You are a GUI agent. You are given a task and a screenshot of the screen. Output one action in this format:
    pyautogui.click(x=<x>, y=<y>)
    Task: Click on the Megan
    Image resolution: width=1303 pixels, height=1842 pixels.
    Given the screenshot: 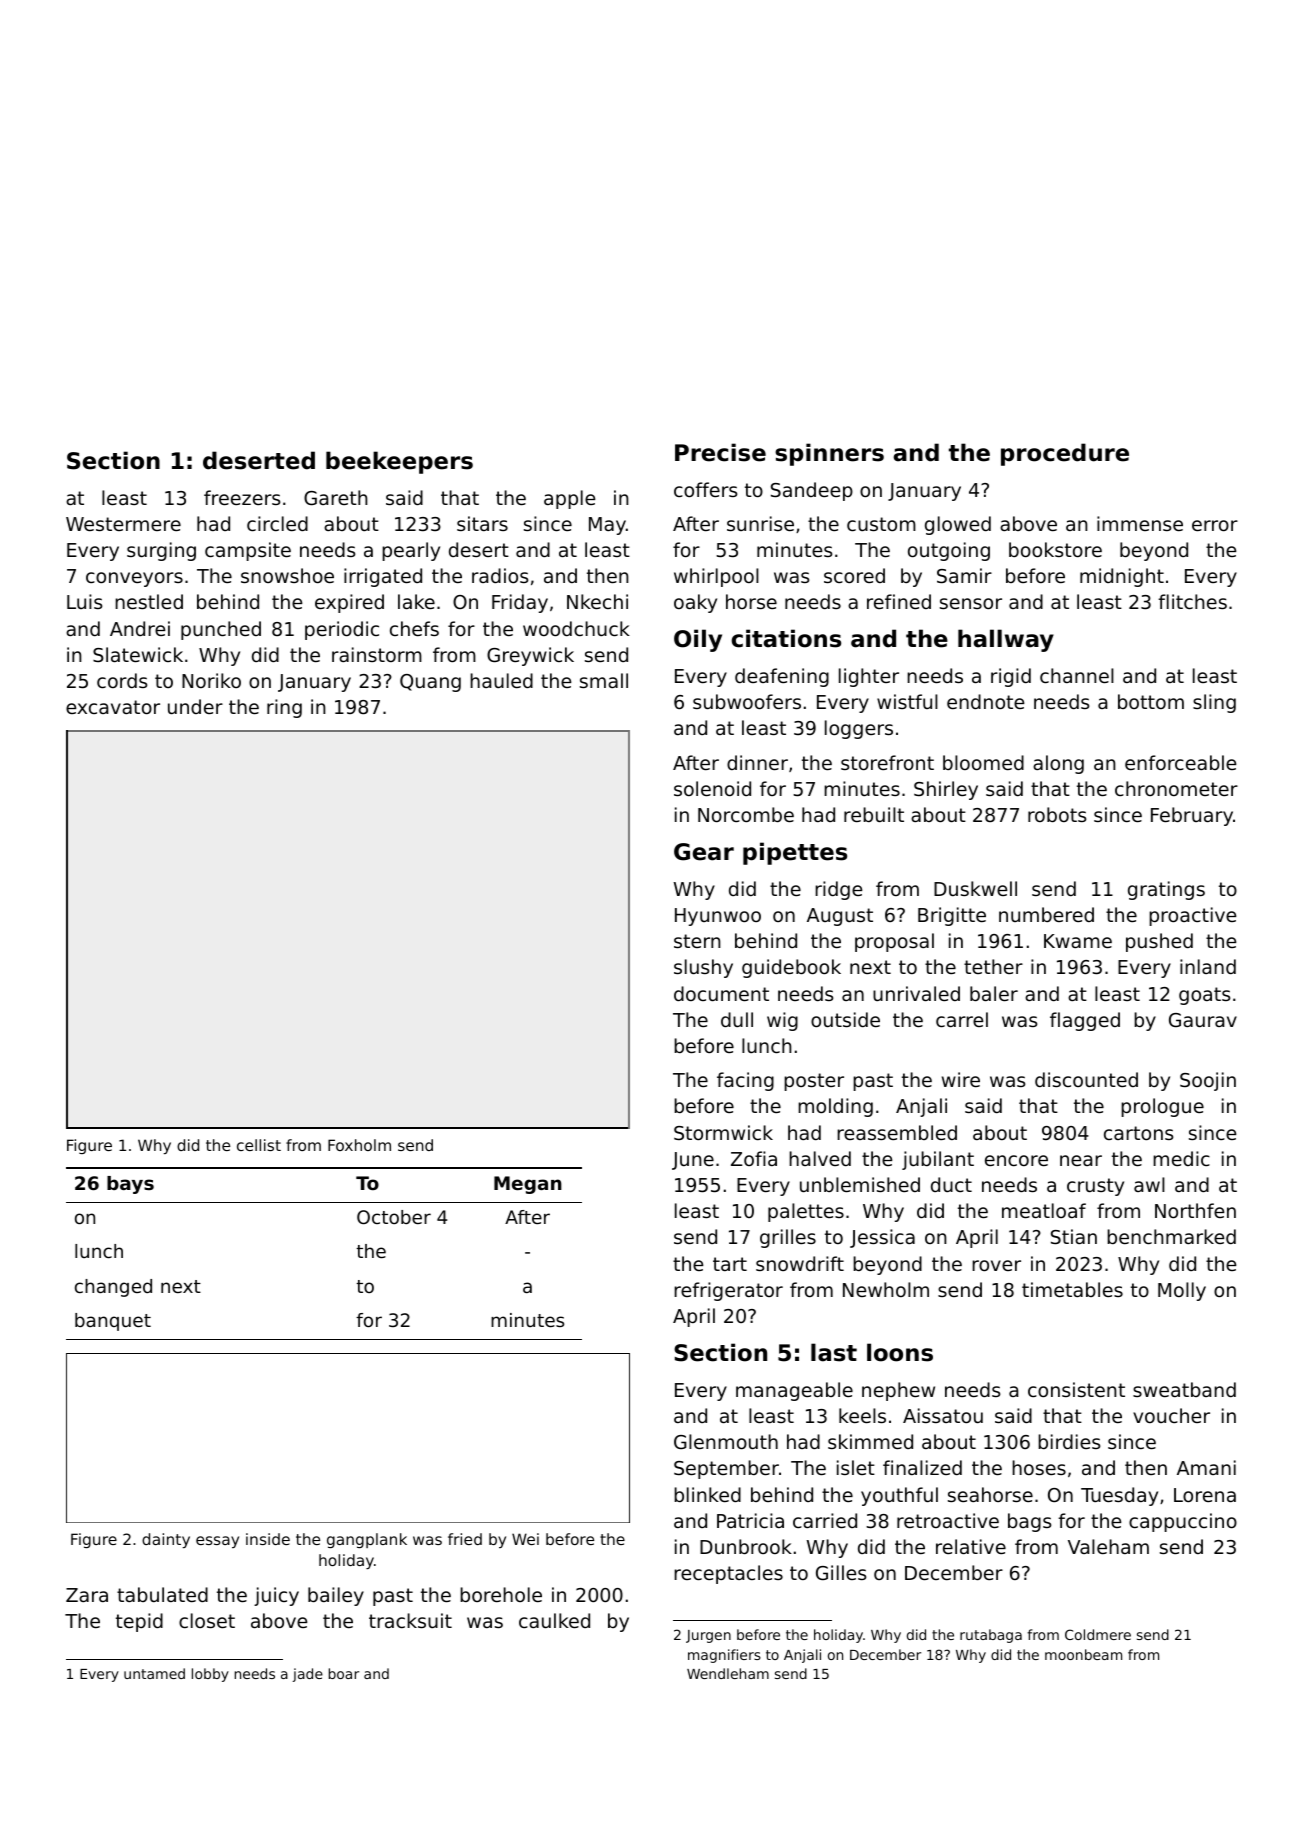 What is the action you would take?
    pyautogui.click(x=528, y=1185)
